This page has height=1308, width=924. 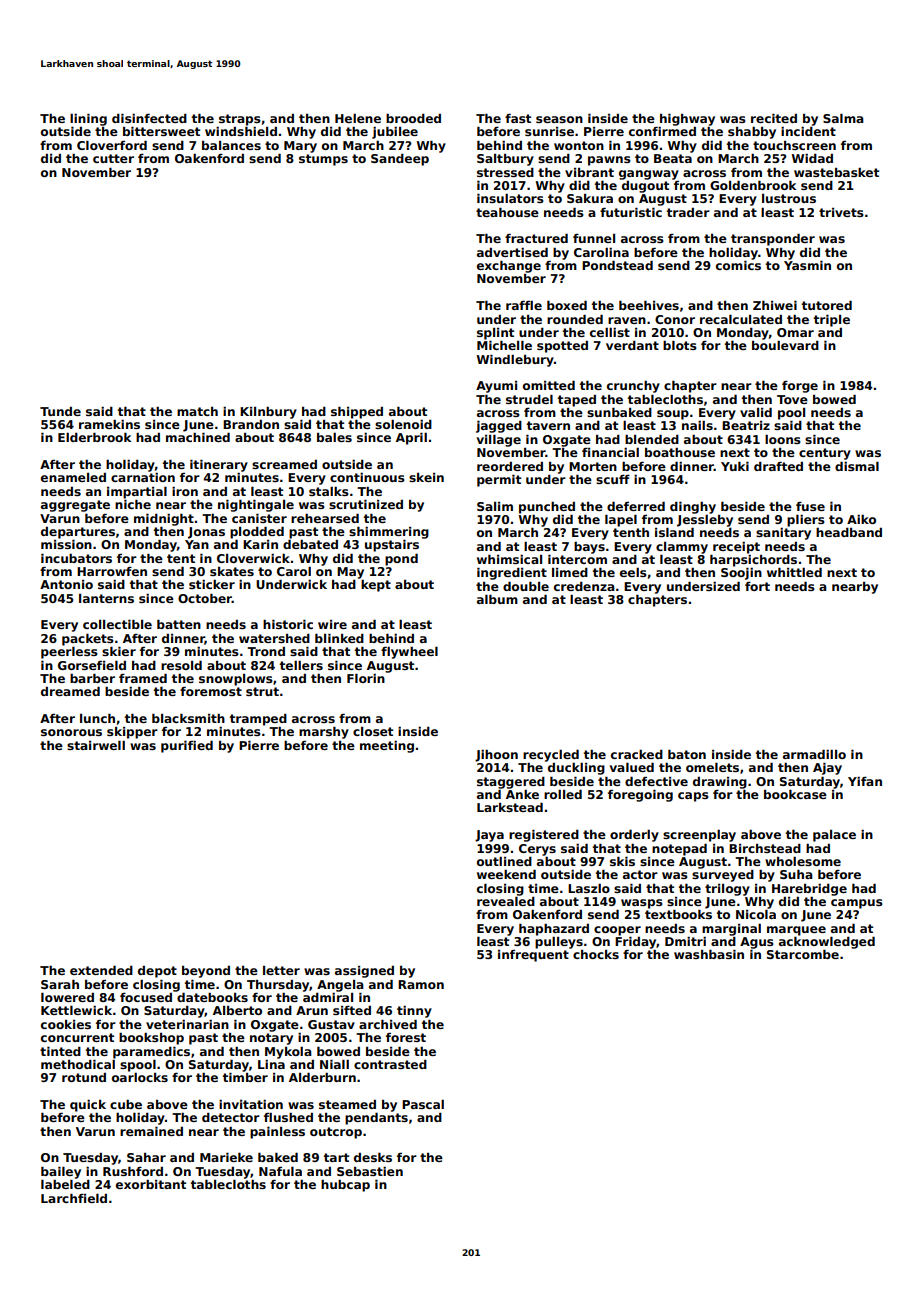 I want to click on wastebasket, so click(x=836, y=172).
